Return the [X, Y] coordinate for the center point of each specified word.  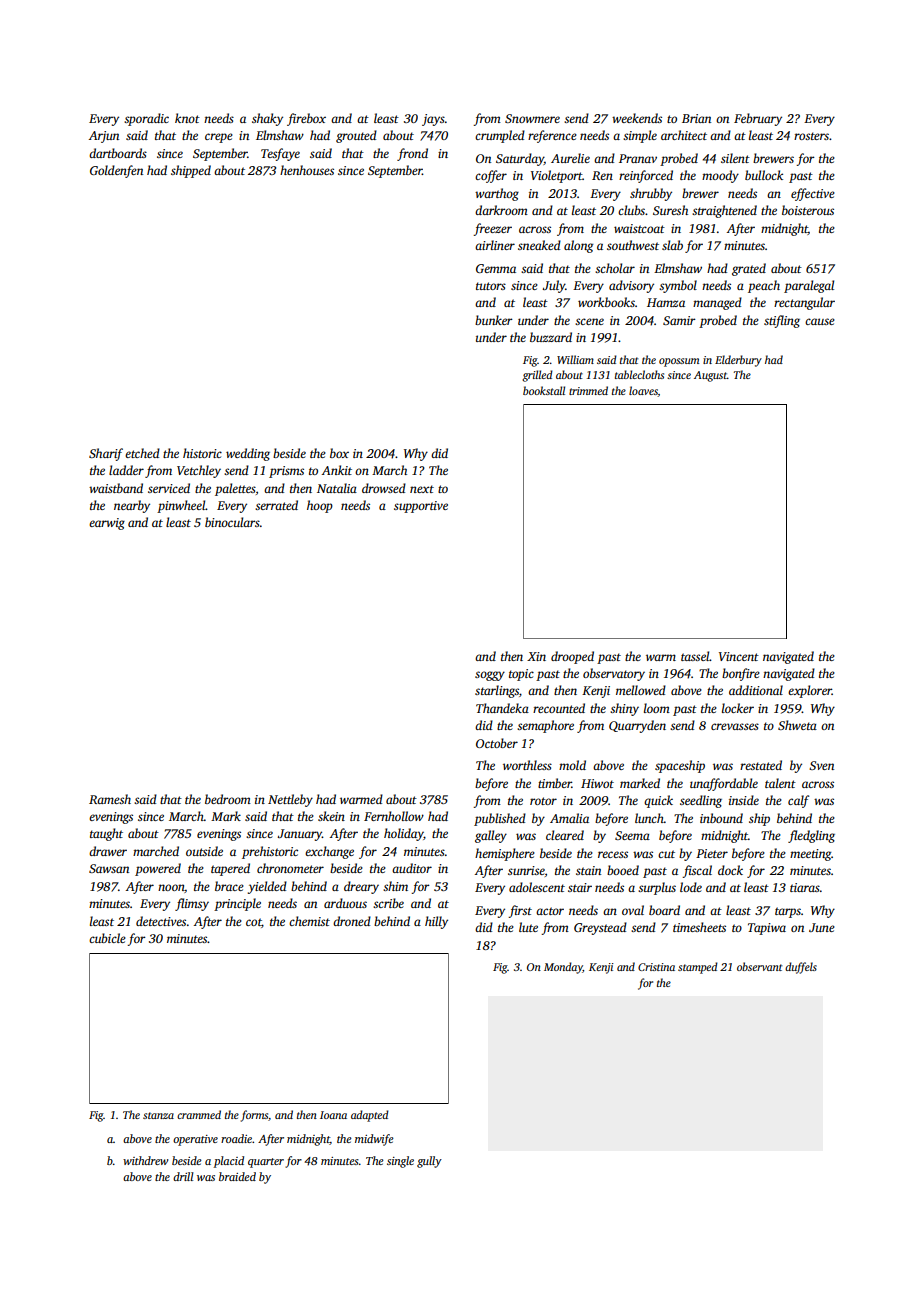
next [422, 489]
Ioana [333, 1115]
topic [521, 675]
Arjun [104, 137]
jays [433, 120]
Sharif [106, 454]
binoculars [232, 522]
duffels [801, 968]
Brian [696, 118]
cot [254, 923]
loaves [643, 391]
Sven [821, 765]
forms [254, 1116]
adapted [370, 1116]
